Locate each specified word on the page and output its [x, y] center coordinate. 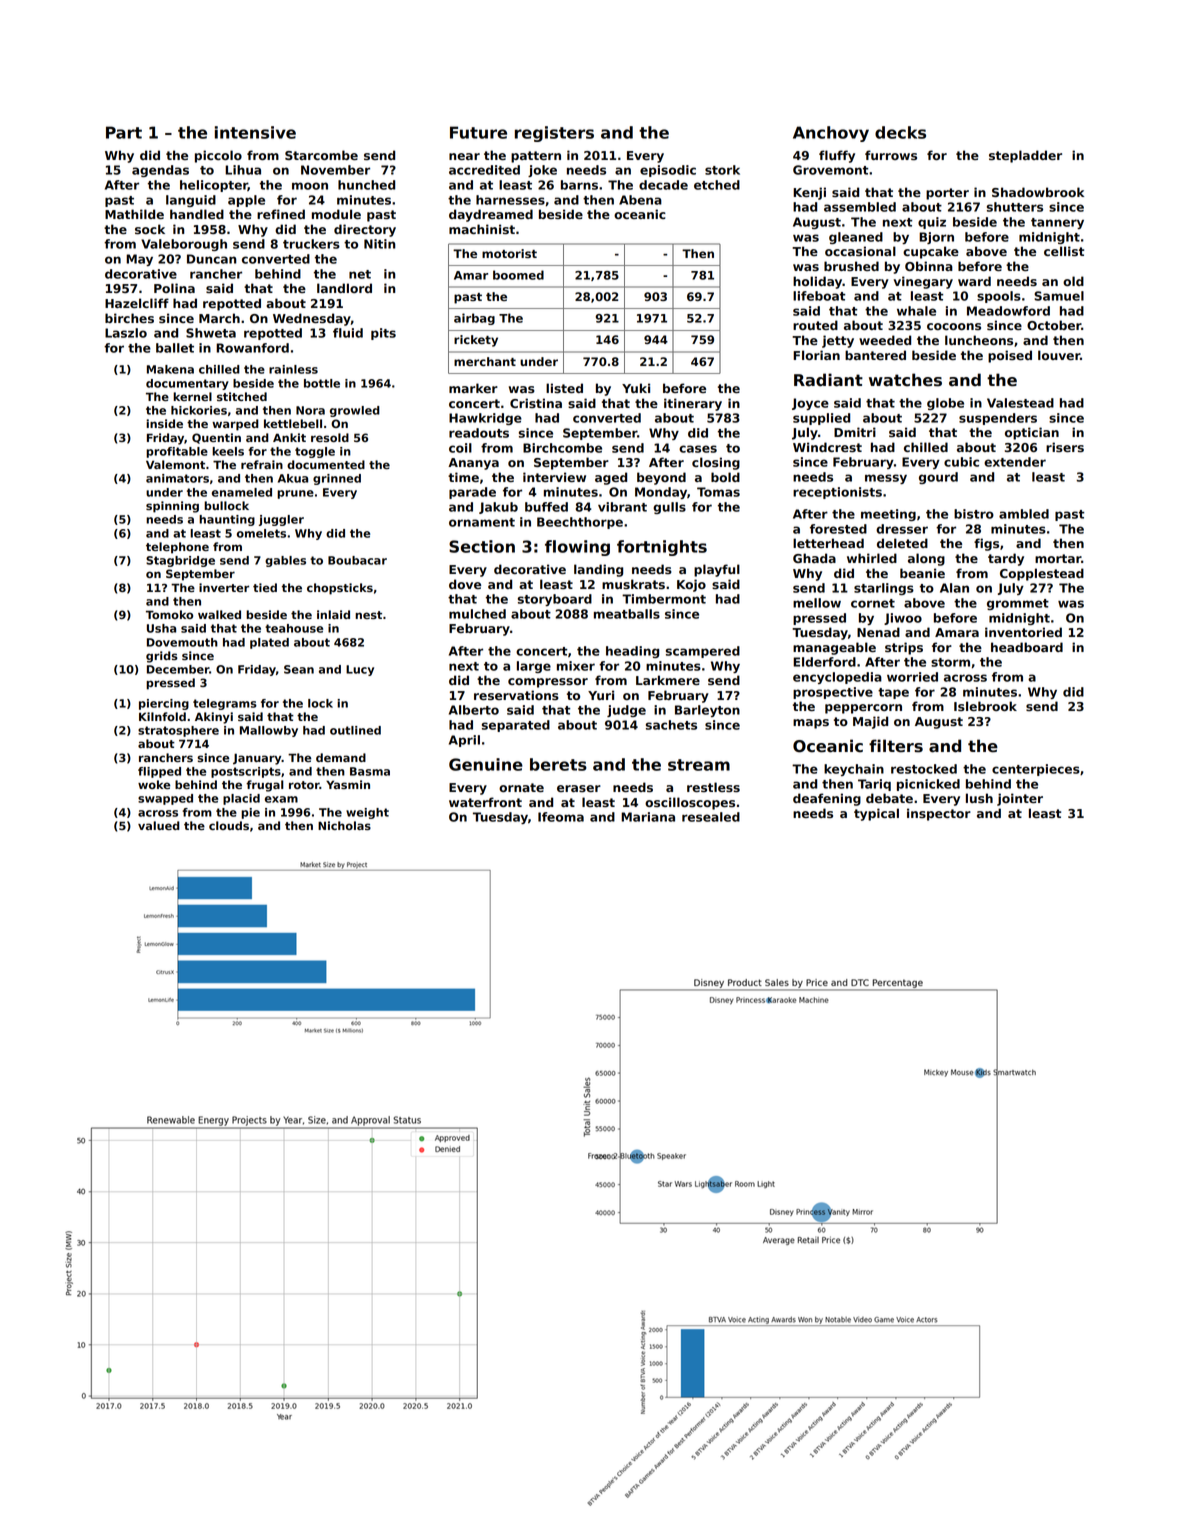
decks [900, 132]
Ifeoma [561, 817]
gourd [938, 478]
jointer [1020, 799]
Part [124, 132]
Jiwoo [903, 619]
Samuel [1059, 296]
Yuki [636, 388]
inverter [224, 587]
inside [164, 423]
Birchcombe [562, 448]
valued [159, 825]
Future [478, 132]
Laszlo [126, 333]
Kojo [691, 585]
